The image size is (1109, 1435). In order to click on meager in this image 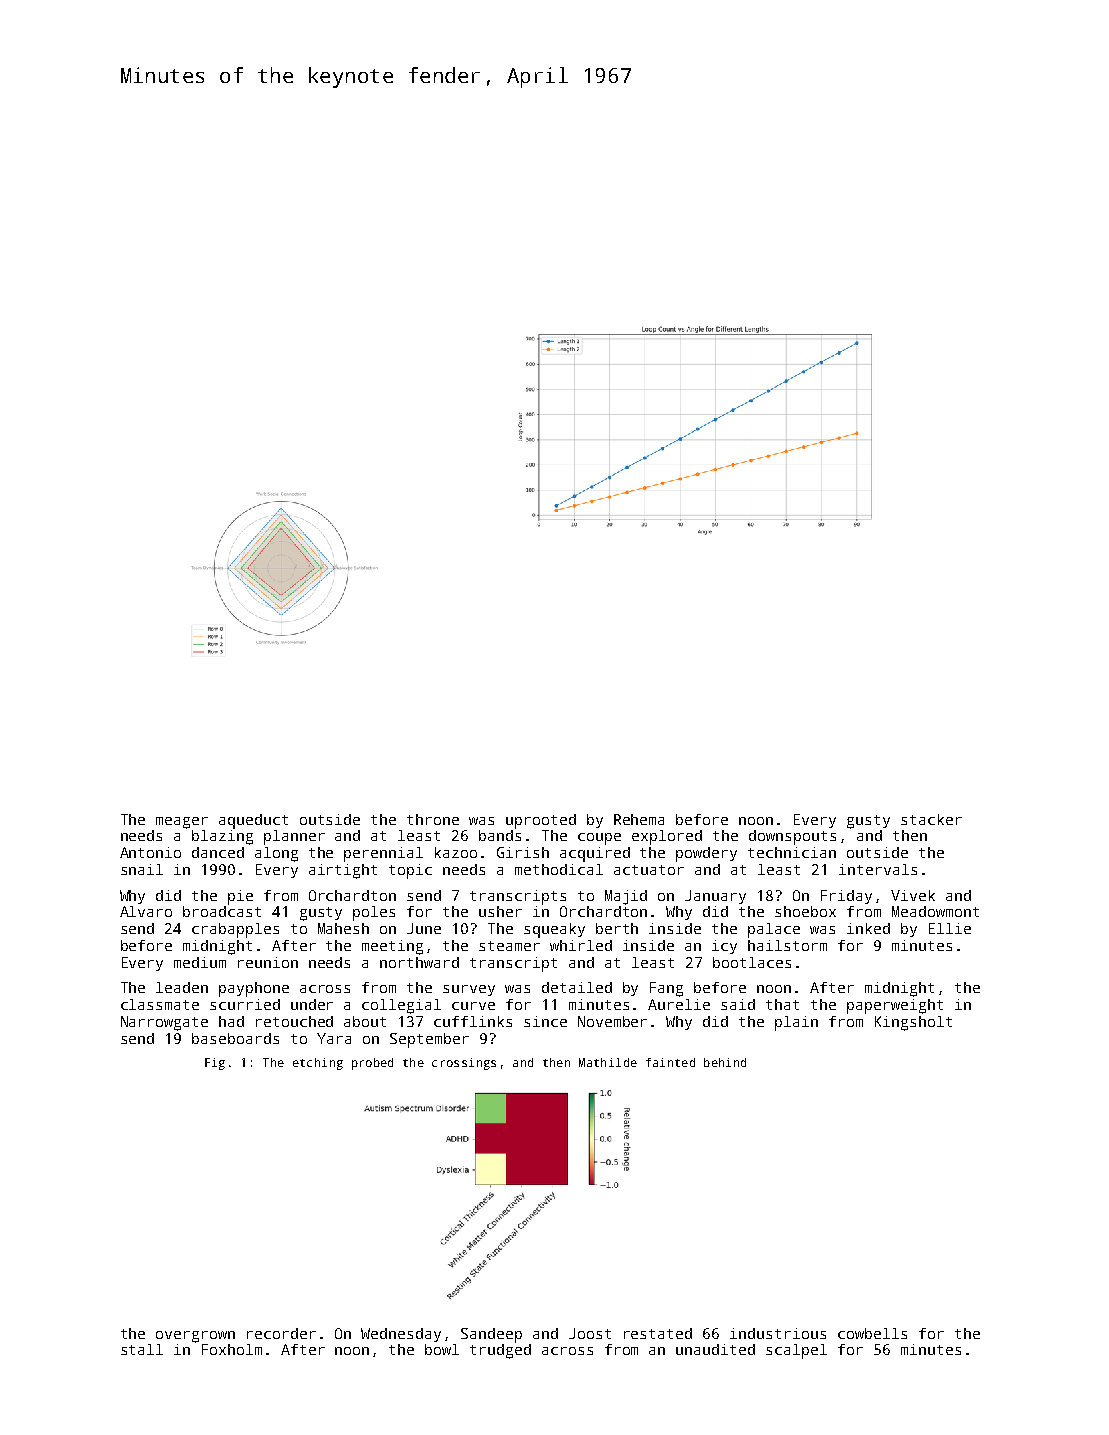, I will do `click(182, 823)`.
